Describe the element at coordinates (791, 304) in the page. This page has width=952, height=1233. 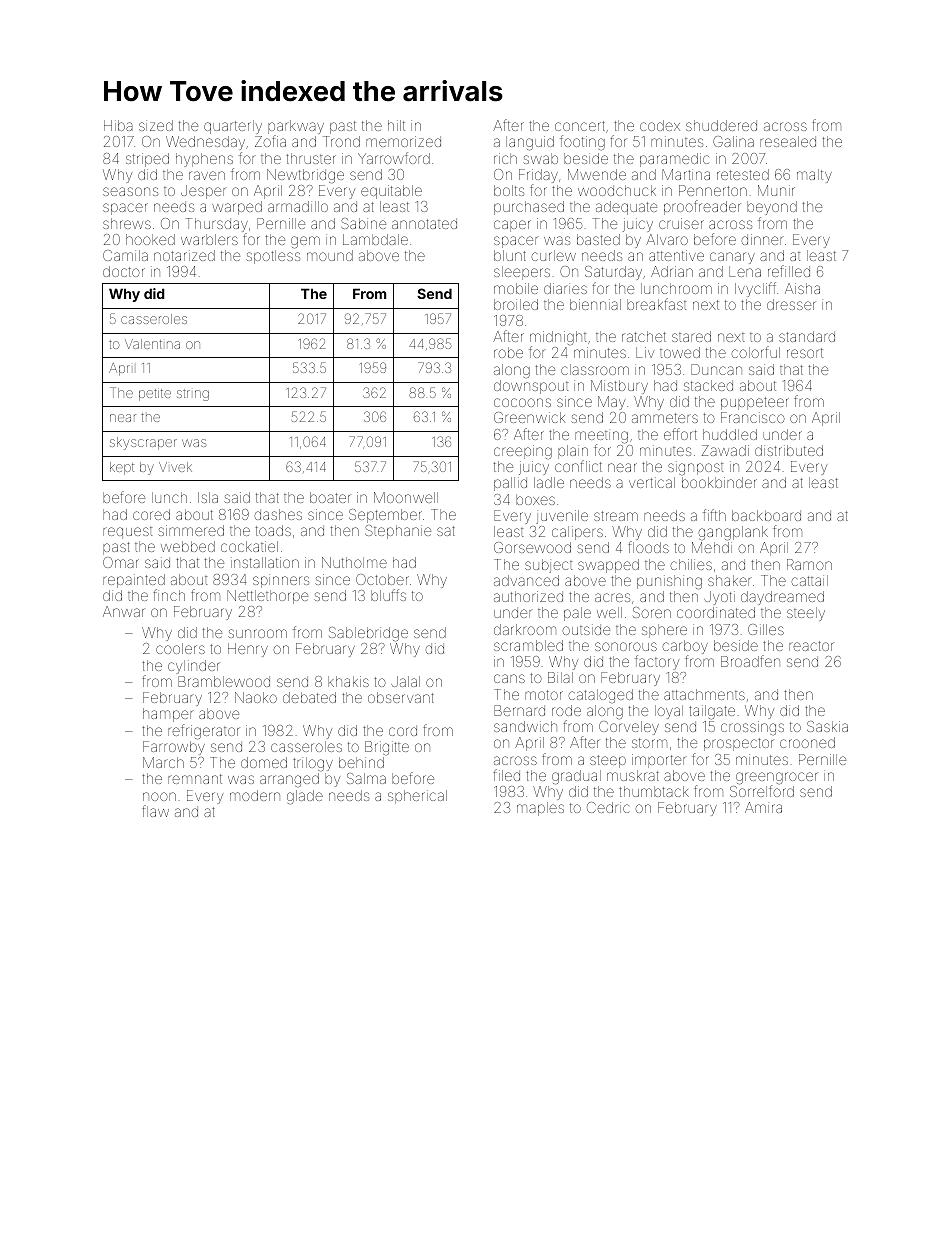
I see `dresser` at that location.
